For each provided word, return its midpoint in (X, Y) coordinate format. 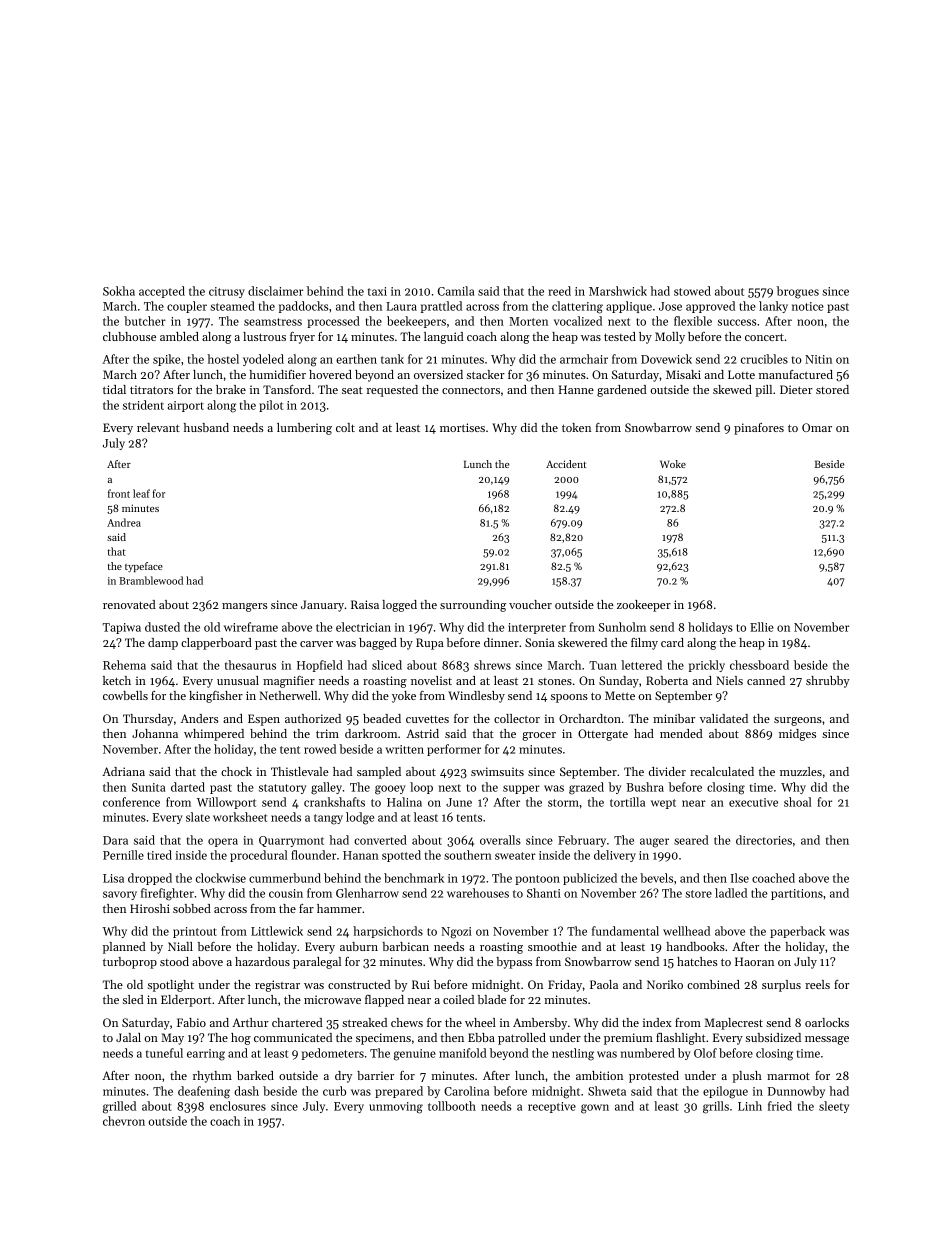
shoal (798, 802)
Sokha (119, 291)
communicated (293, 1037)
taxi (377, 291)
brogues (798, 292)
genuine (415, 1055)
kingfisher (216, 697)
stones (555, 681)
